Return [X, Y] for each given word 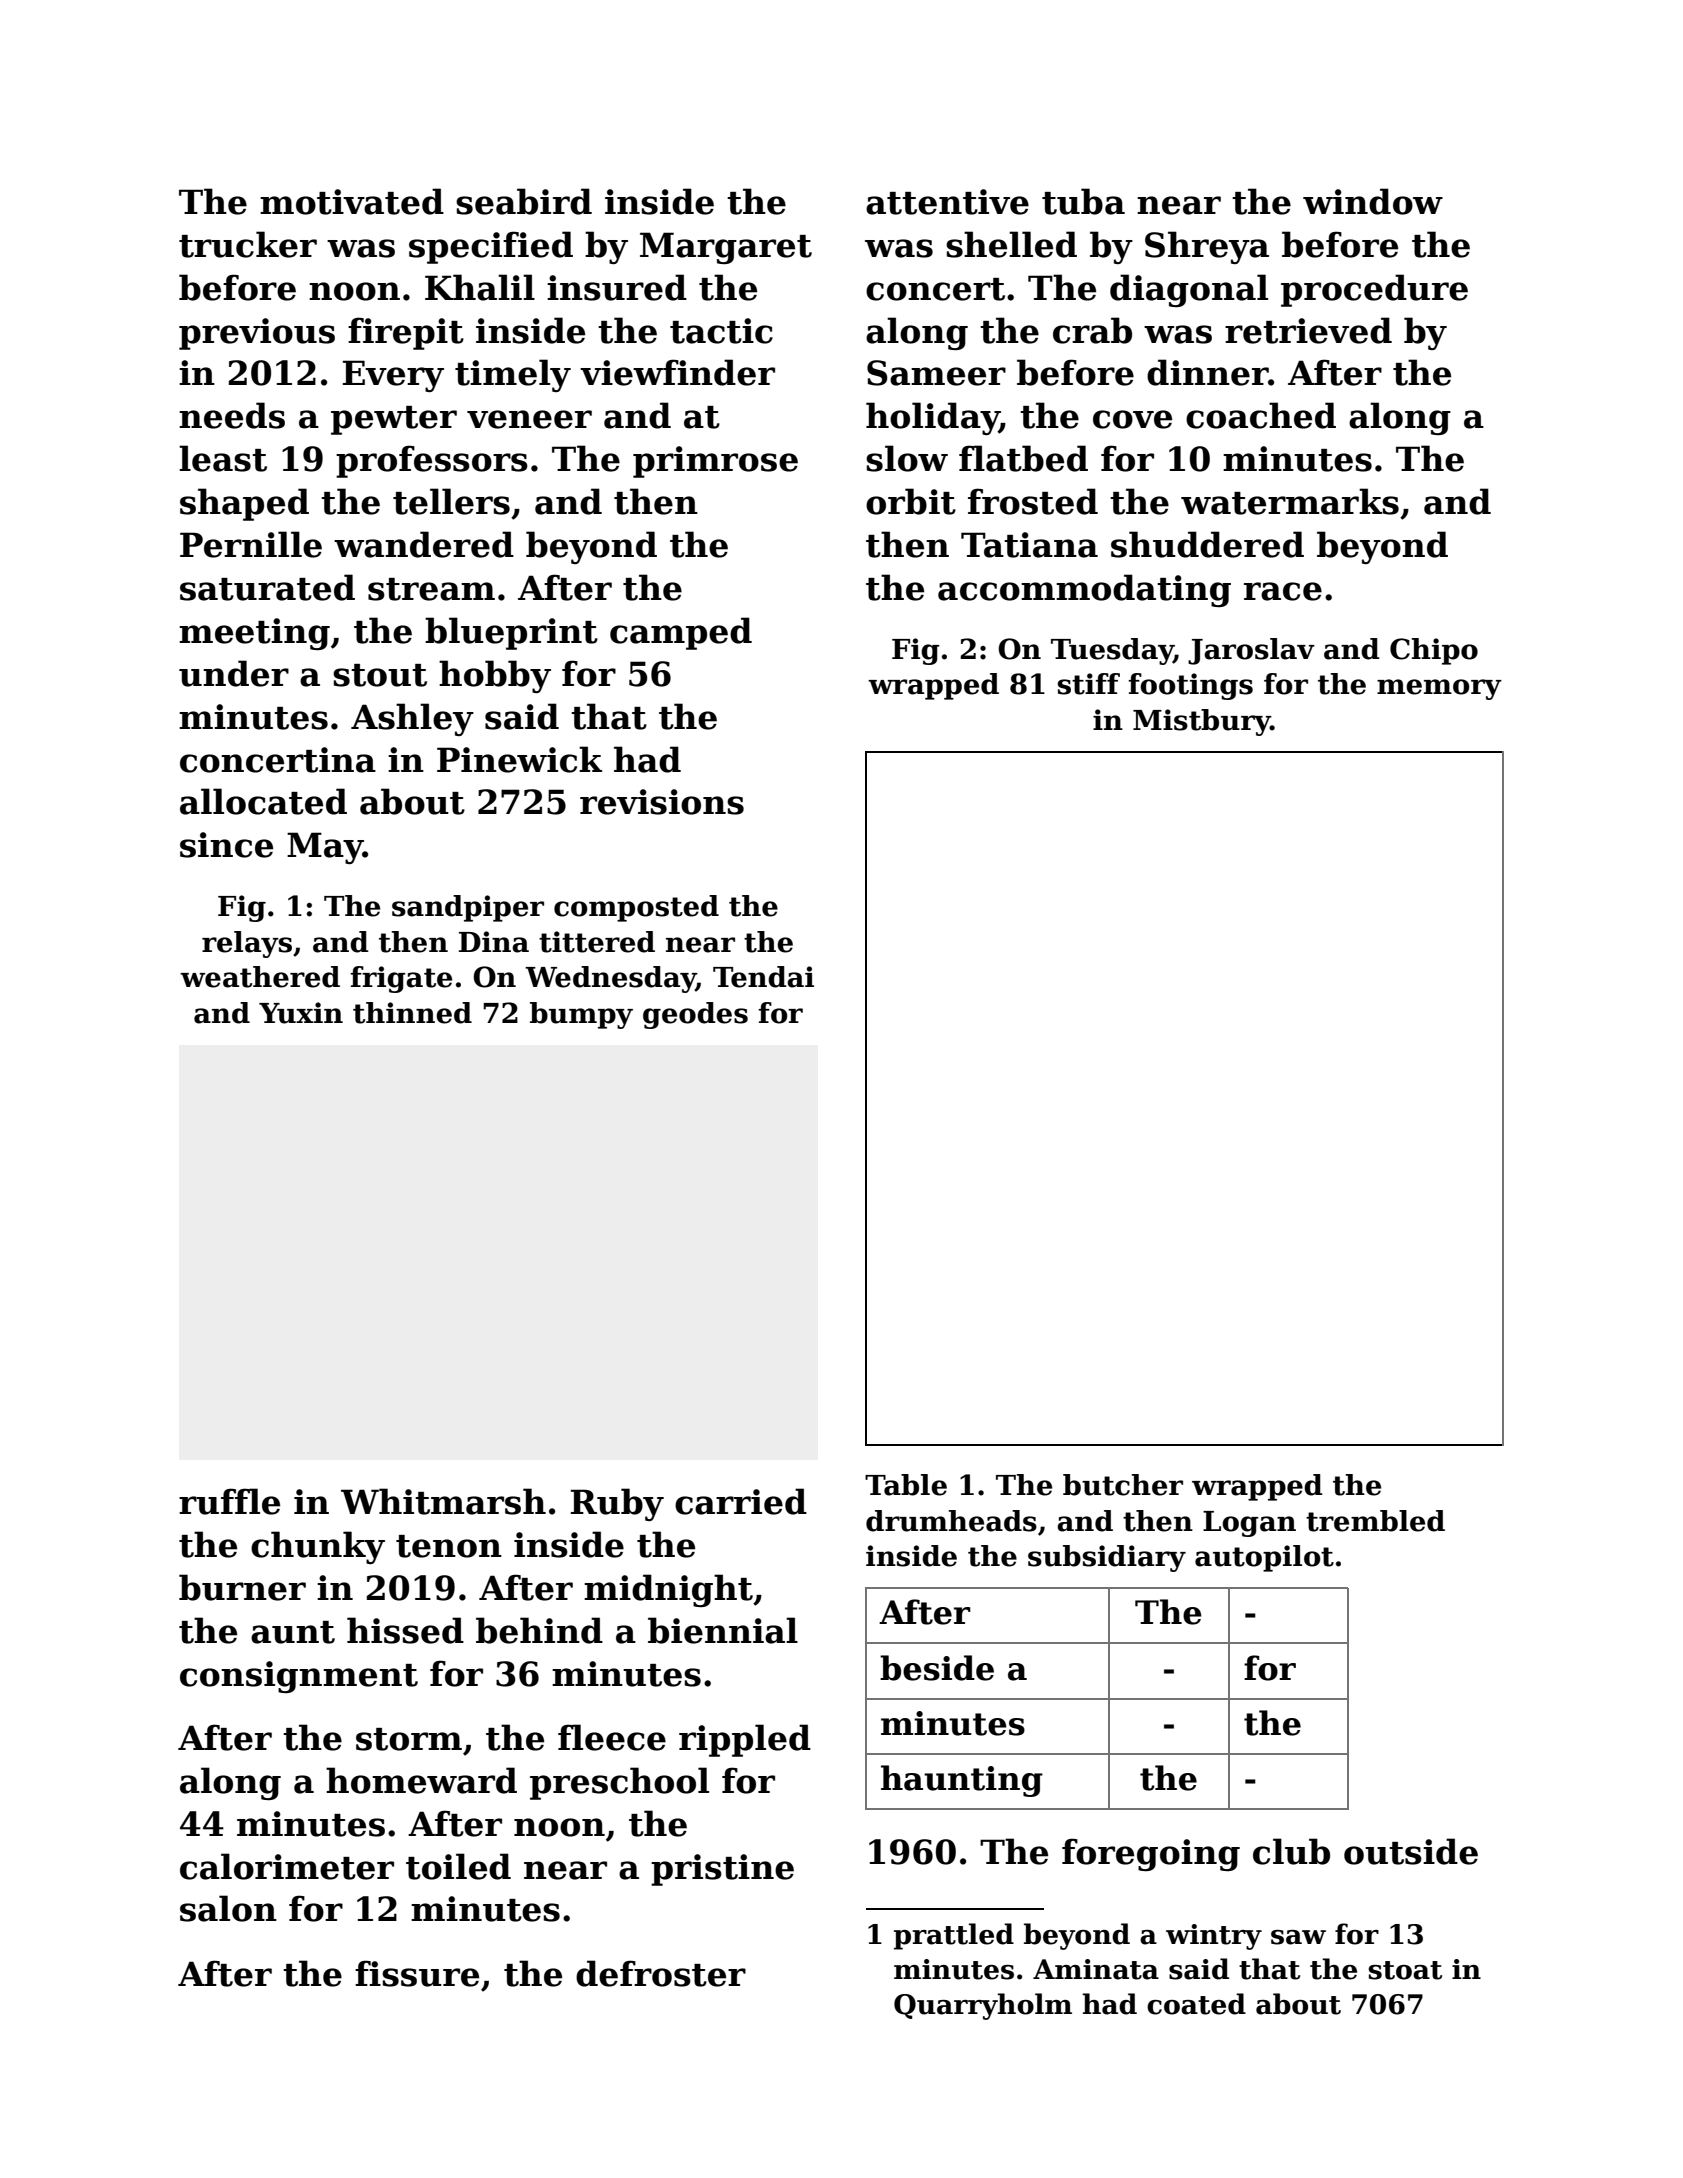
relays [247, 944]
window [1373, 201]
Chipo [1434, 651]
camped [681, 633]
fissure [417, 1973]
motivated [352, 201]
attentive [947, 202]
